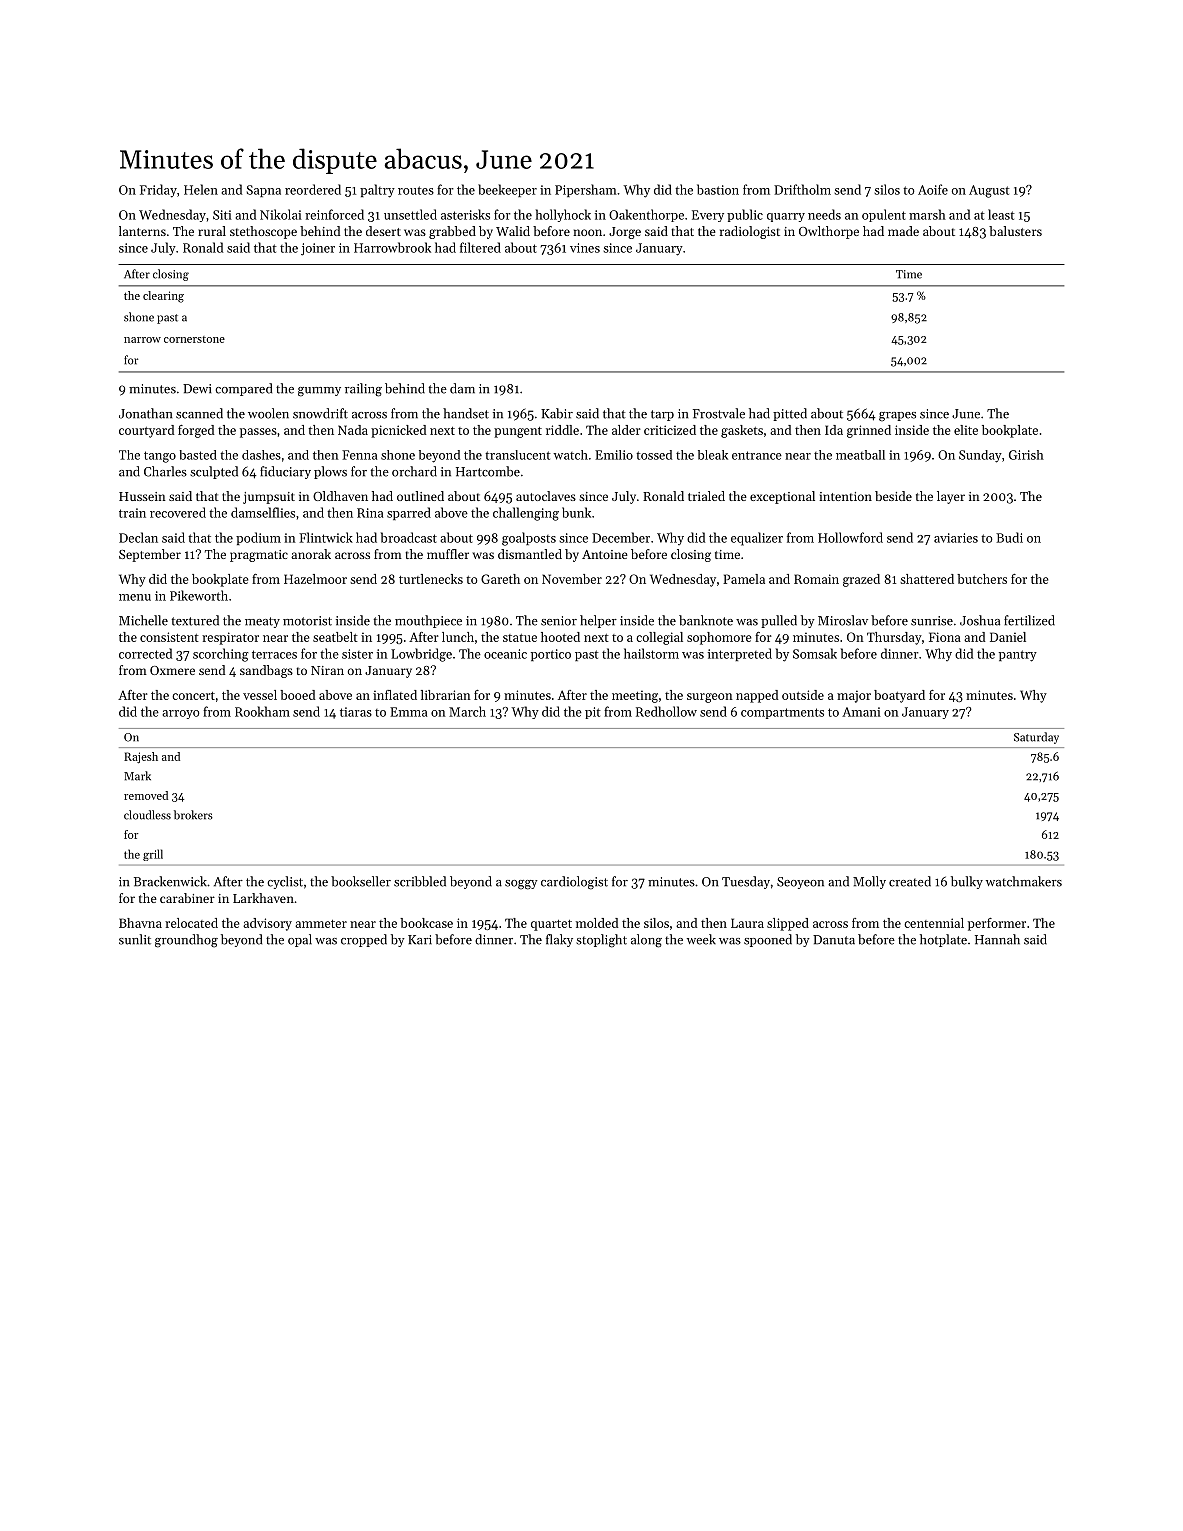 The width and height of the document is (1183, 1531). I want to click on August, so click(989, 191).
